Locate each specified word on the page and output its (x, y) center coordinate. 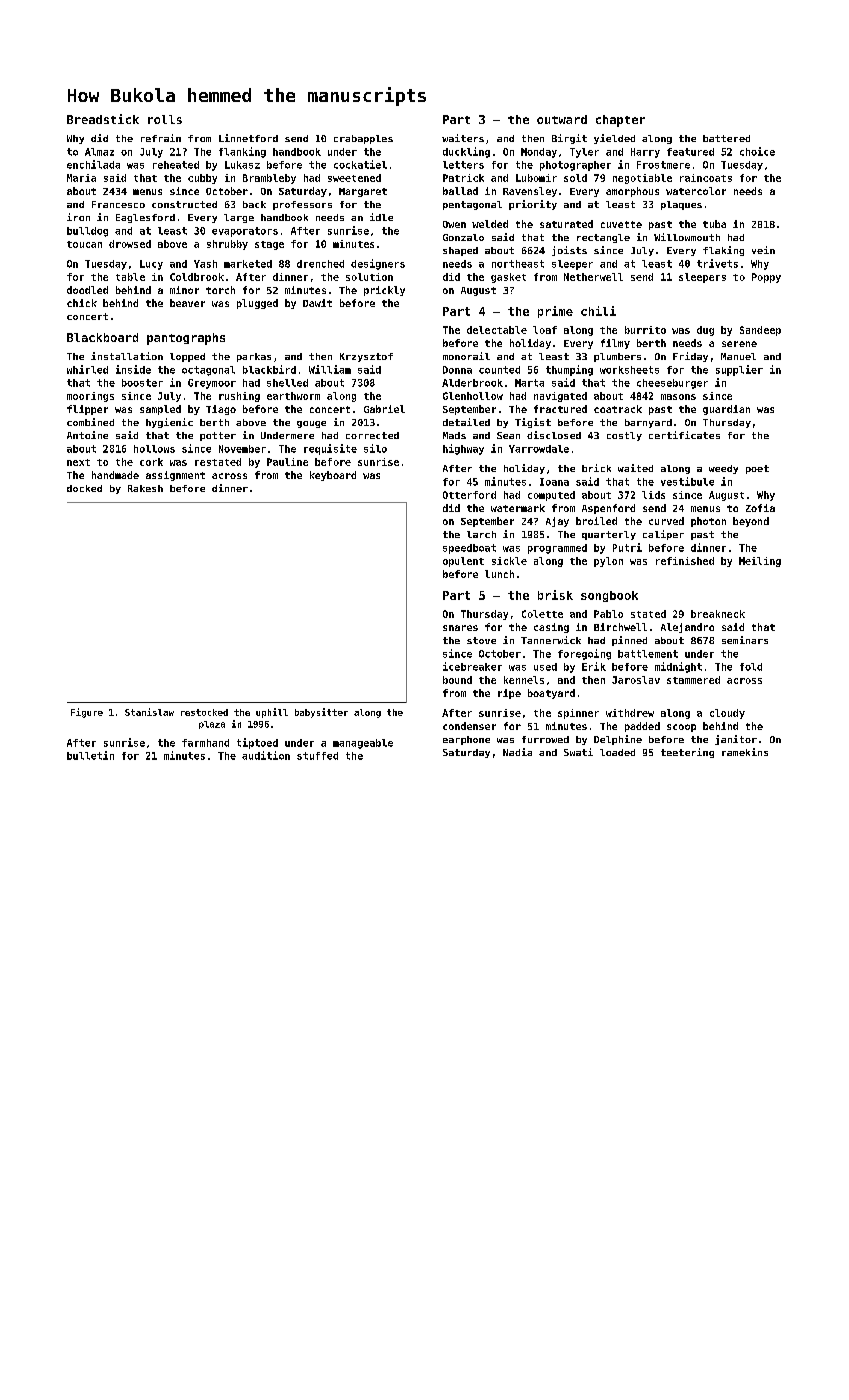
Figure (87, 713)
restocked (204, 712)
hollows (154, 449)
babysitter (321, 713)
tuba (714, 224)
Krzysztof (366, 357)
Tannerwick (551, 640)
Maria (81, 178)
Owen (454, 224)
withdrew (630, 713)
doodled (87, 290)
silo (375, 448)
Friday (690, 357)
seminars (745, 640)
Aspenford (608, 509)
